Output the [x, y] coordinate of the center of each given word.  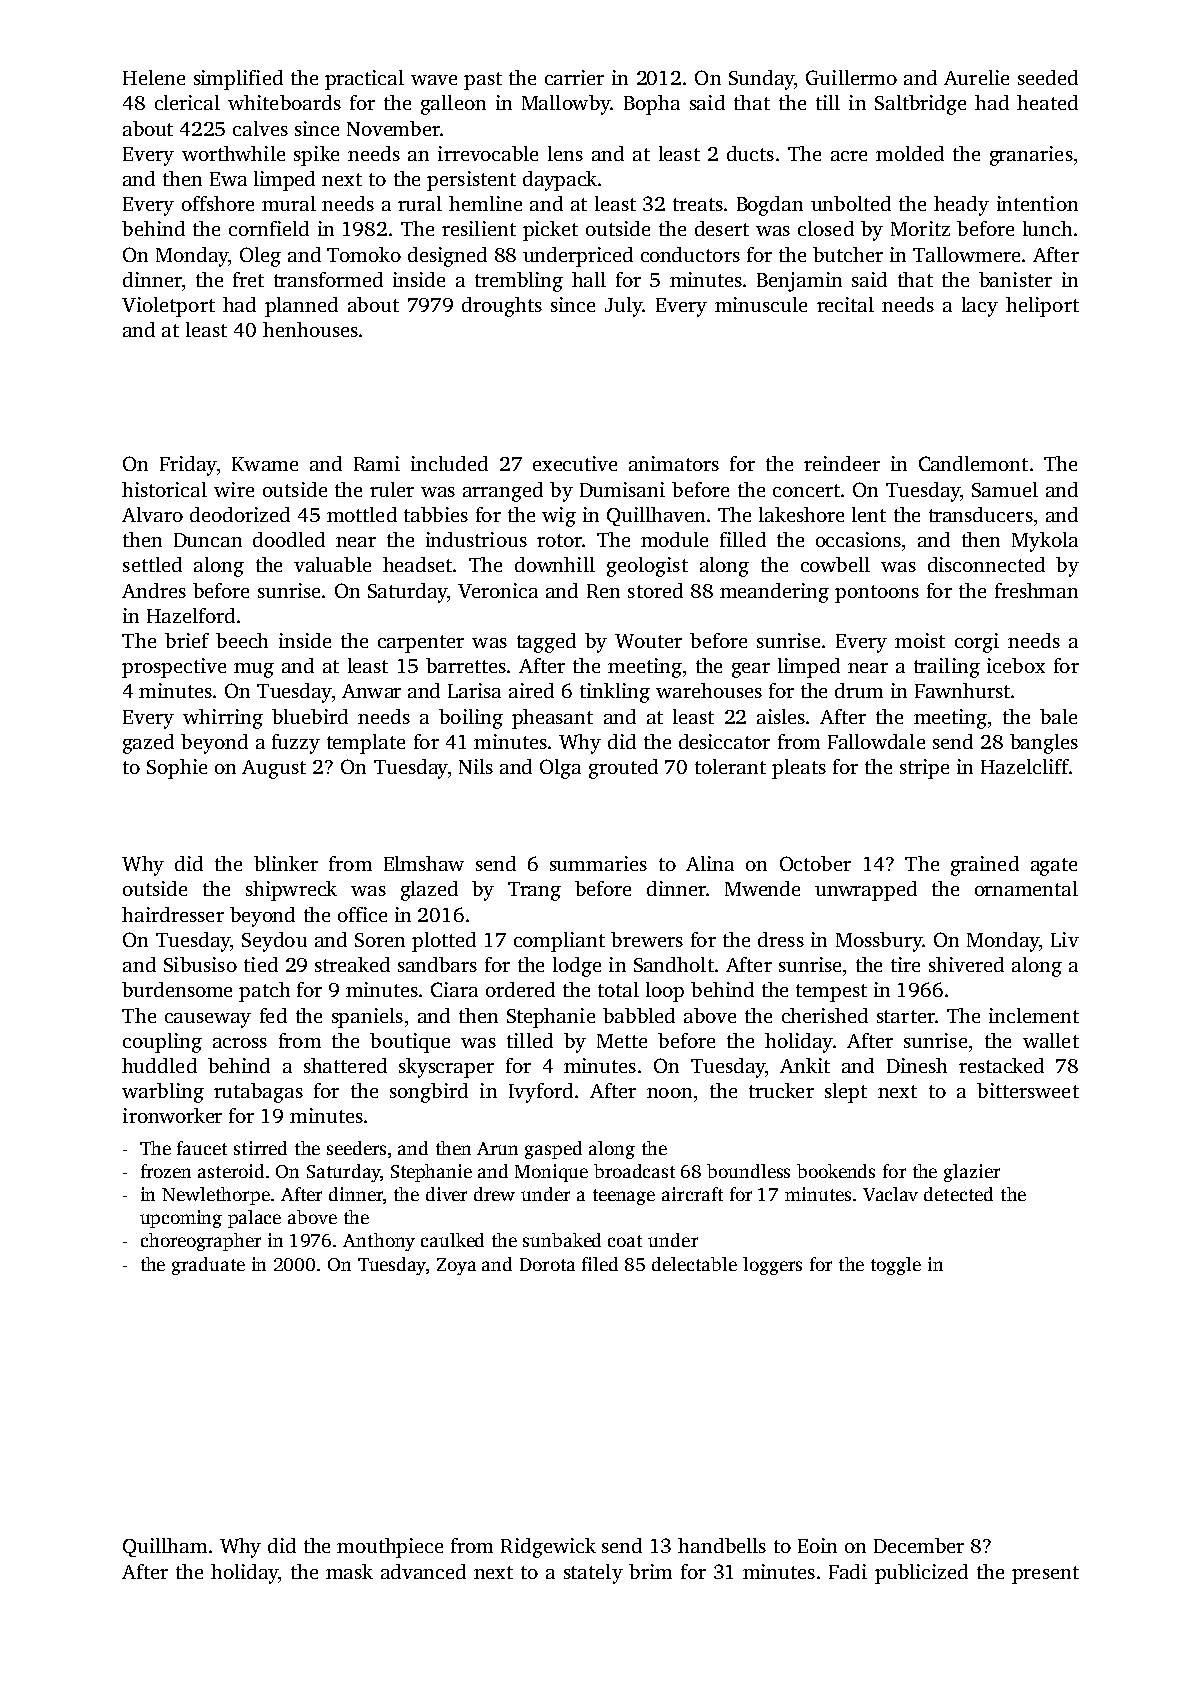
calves [260, 128]
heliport [1042, 307]
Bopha [652, 105]
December [919, 1545]
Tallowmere [966, 254]
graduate [208, 1266]
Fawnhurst [962, 690]
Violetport [168, 307]
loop [665, 992]
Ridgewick [548, 1548]
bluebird [310, 716]
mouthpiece [390, 1548]
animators [674, 463]
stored [655, 590]
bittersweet [1028, 1090]
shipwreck [291, 891]
